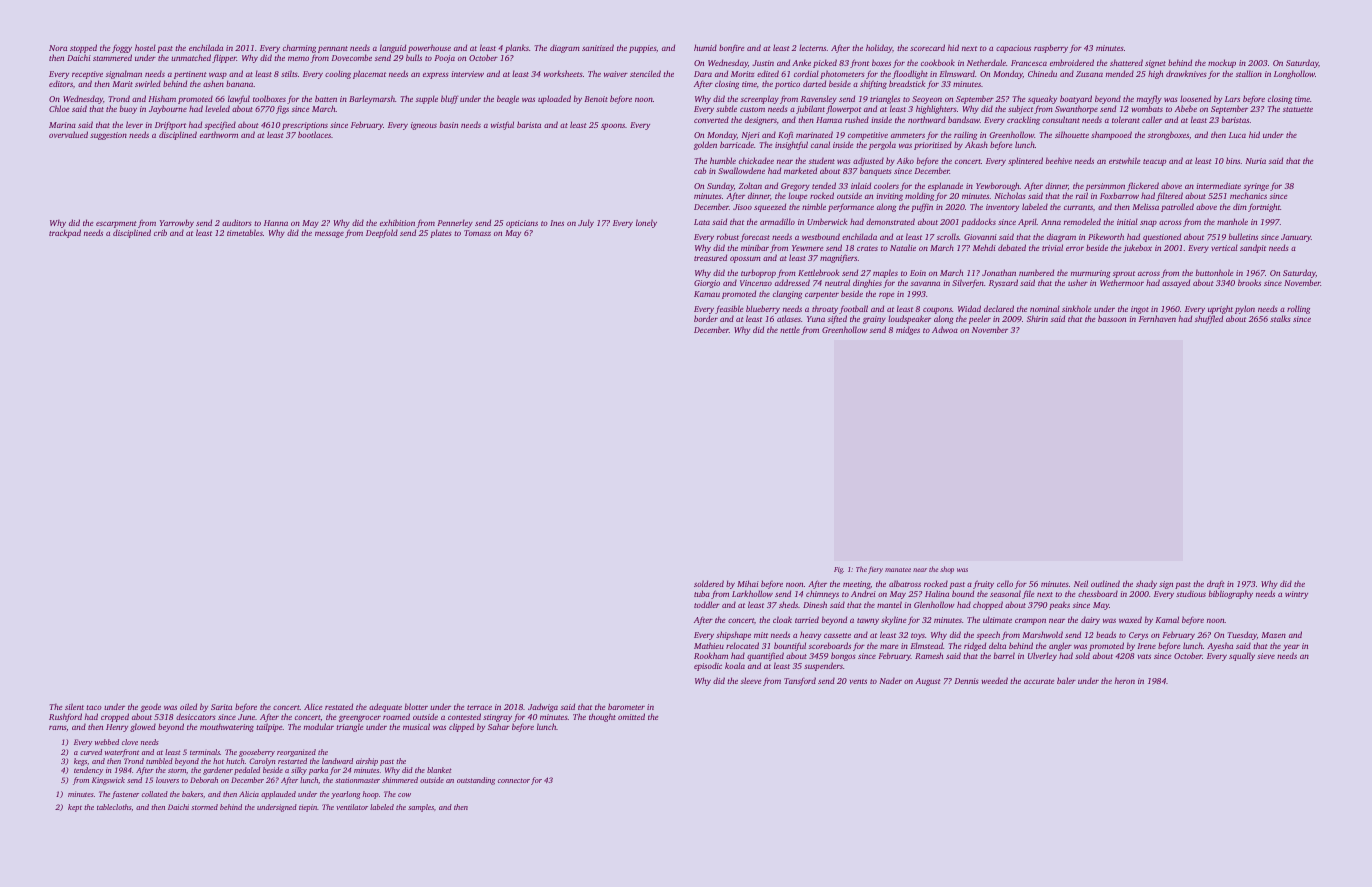  What do you see at coordinates (308, 808) in the page?
I see `tiepin` at bounding box center [308, 808].
